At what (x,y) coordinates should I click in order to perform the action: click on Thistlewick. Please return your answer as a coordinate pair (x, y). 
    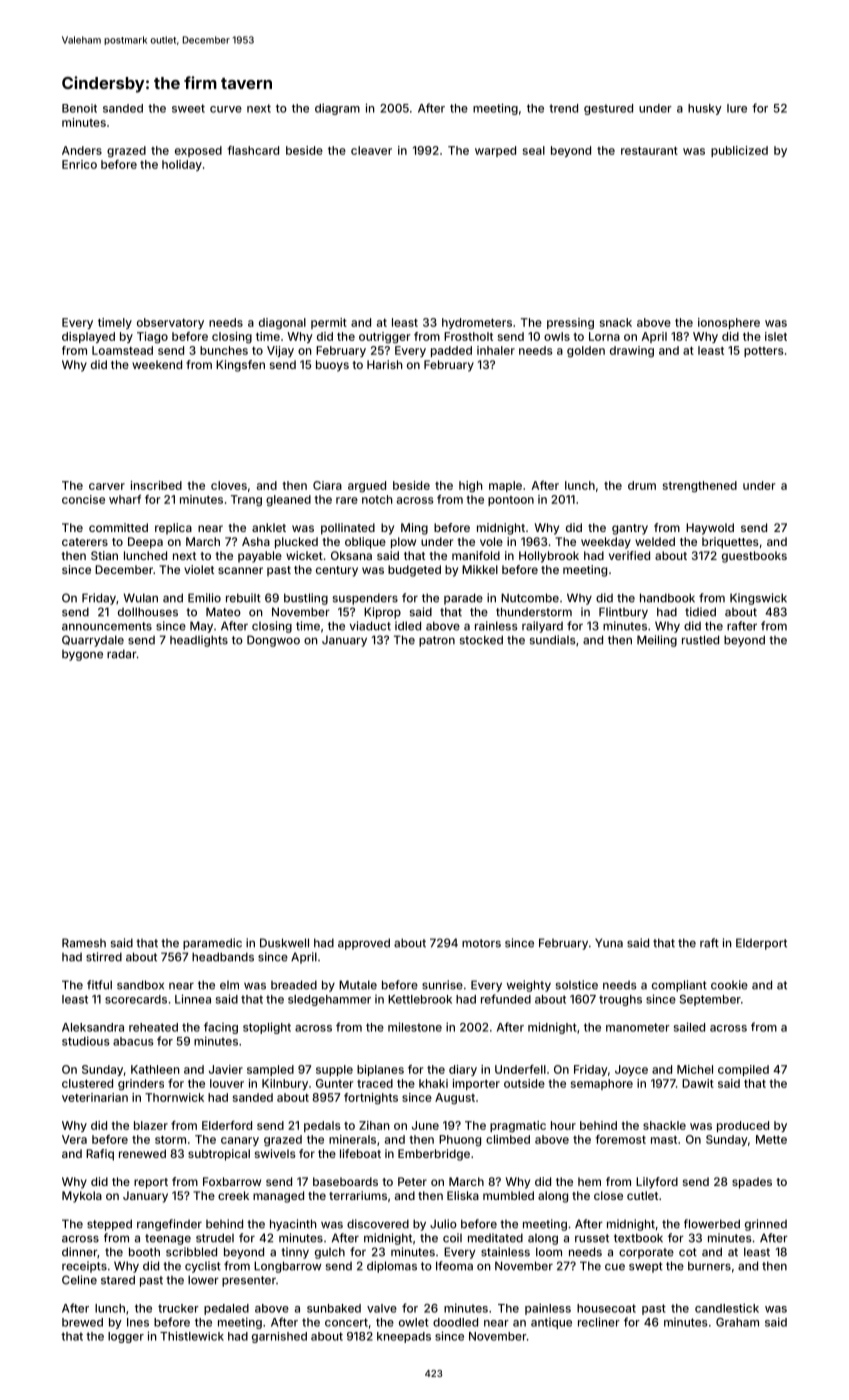
    Looking at the image, I should click on (192, 1336).
